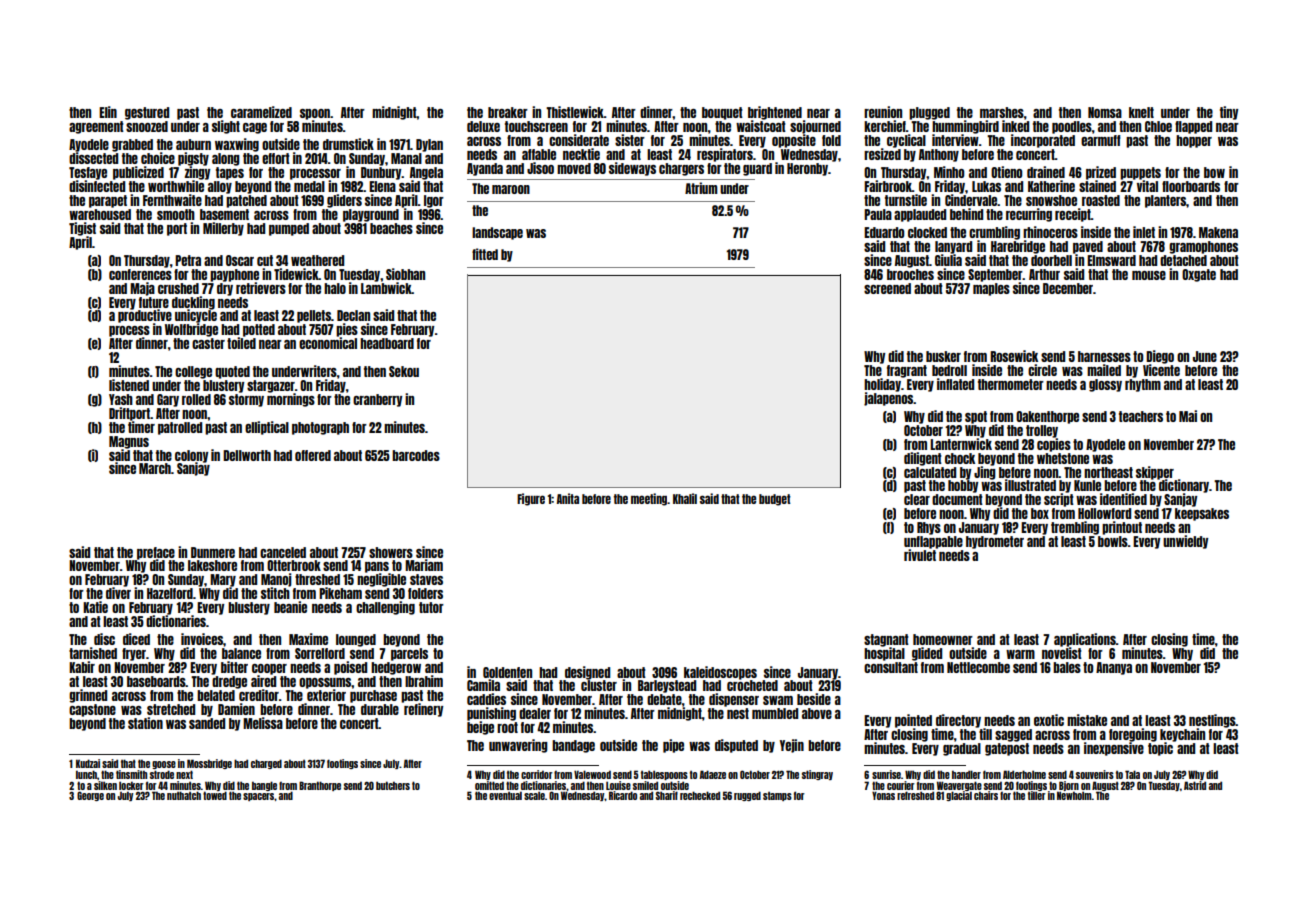 The height and width of the screenshot is (924, 1308). I want to click on kaleidoscopes, so click(720, 673).
